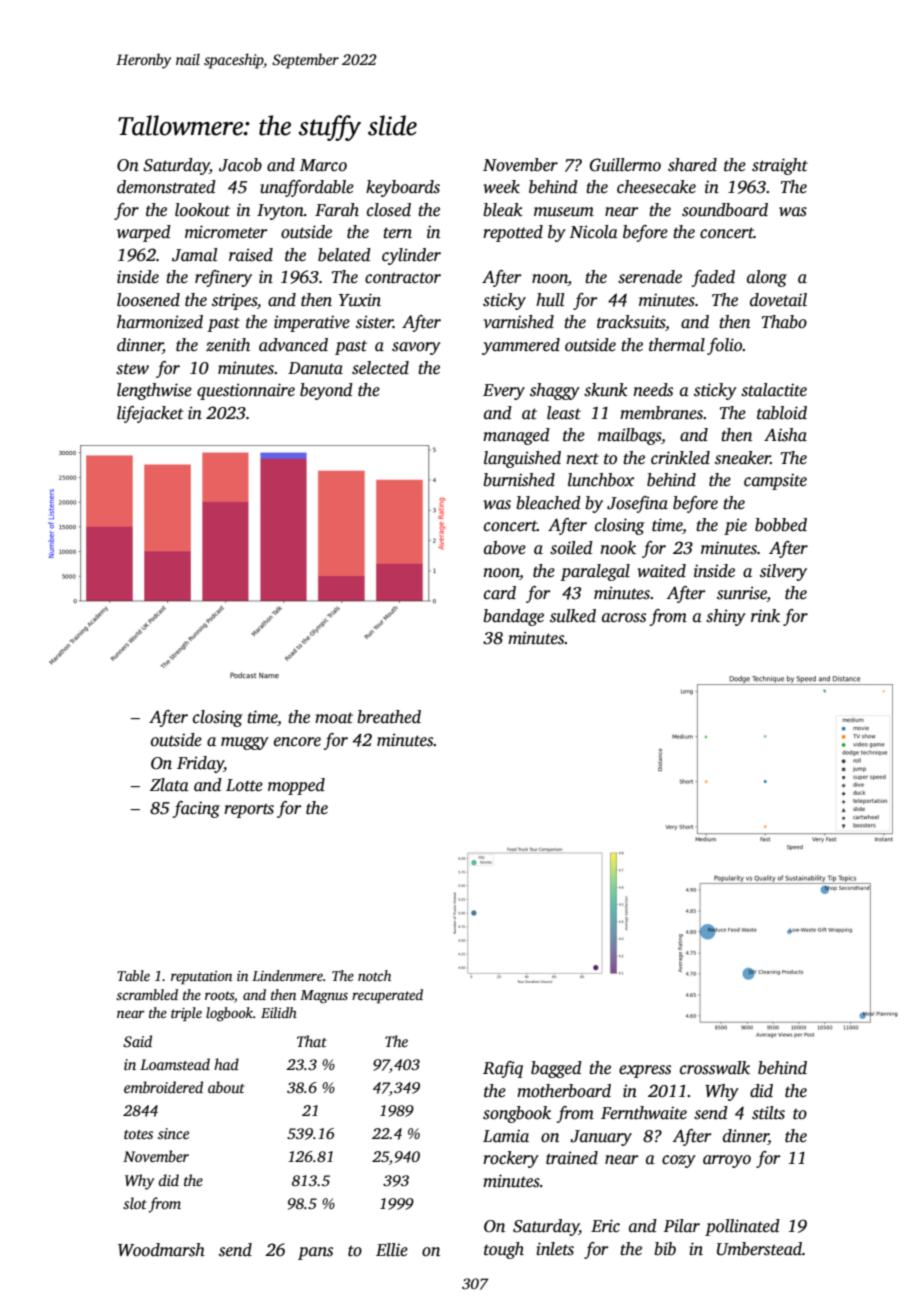 Image resolution: width=924 pixels, height=1314 pixels. Describe the element at coordinates (374, 975) in the document. I see `notch` at that location.
